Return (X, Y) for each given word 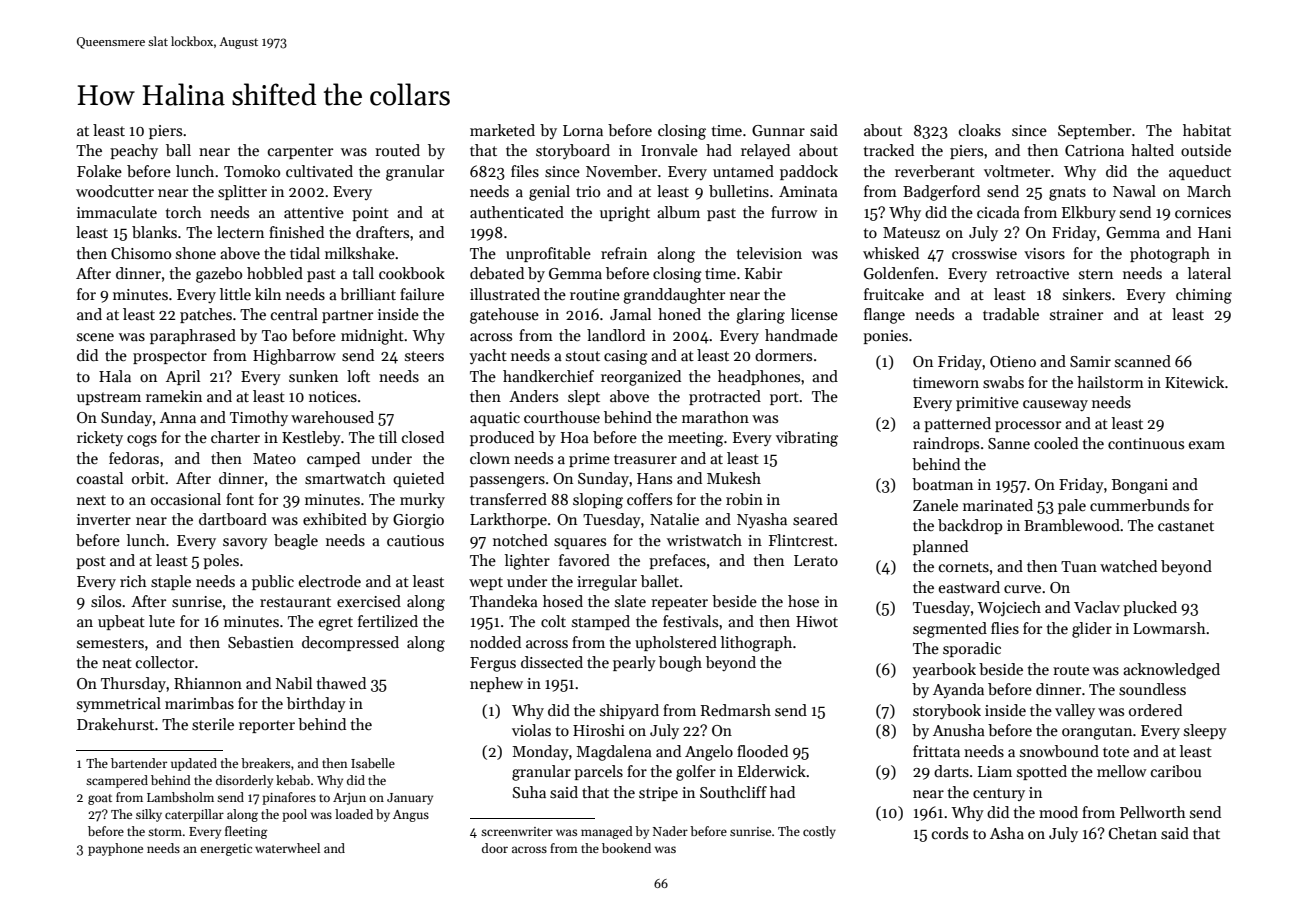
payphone (115, 849)
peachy (134, 151)
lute (162, 621)
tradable (1011, 314)
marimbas (199, 703)
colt (553, 621)
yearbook (944, 670)
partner (347, 316)
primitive (987, 404)
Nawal (1134, 191)
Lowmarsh (1169, 628)
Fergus (493, 664)
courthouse (562, 417)
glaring (760, 316)
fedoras (134, 458)
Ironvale (669, 150)
